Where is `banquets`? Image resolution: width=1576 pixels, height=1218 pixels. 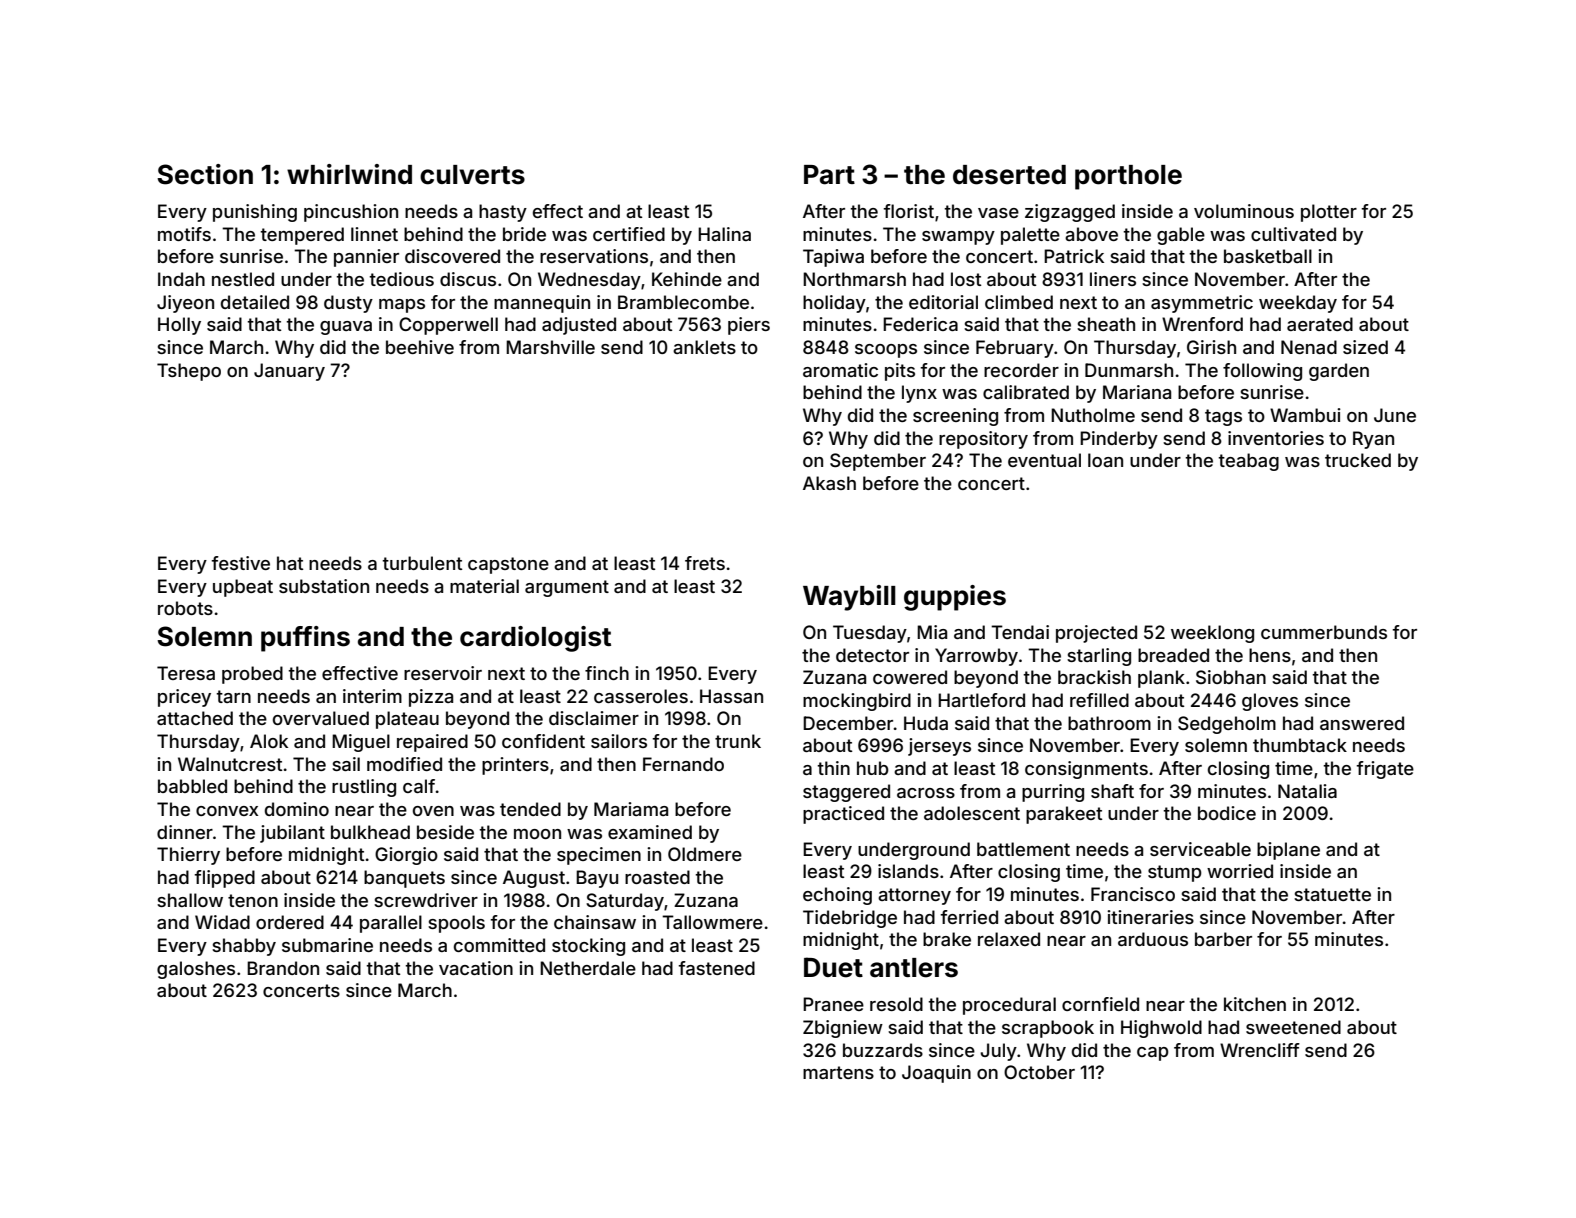 banquets is located at coordinates (404, 879).
